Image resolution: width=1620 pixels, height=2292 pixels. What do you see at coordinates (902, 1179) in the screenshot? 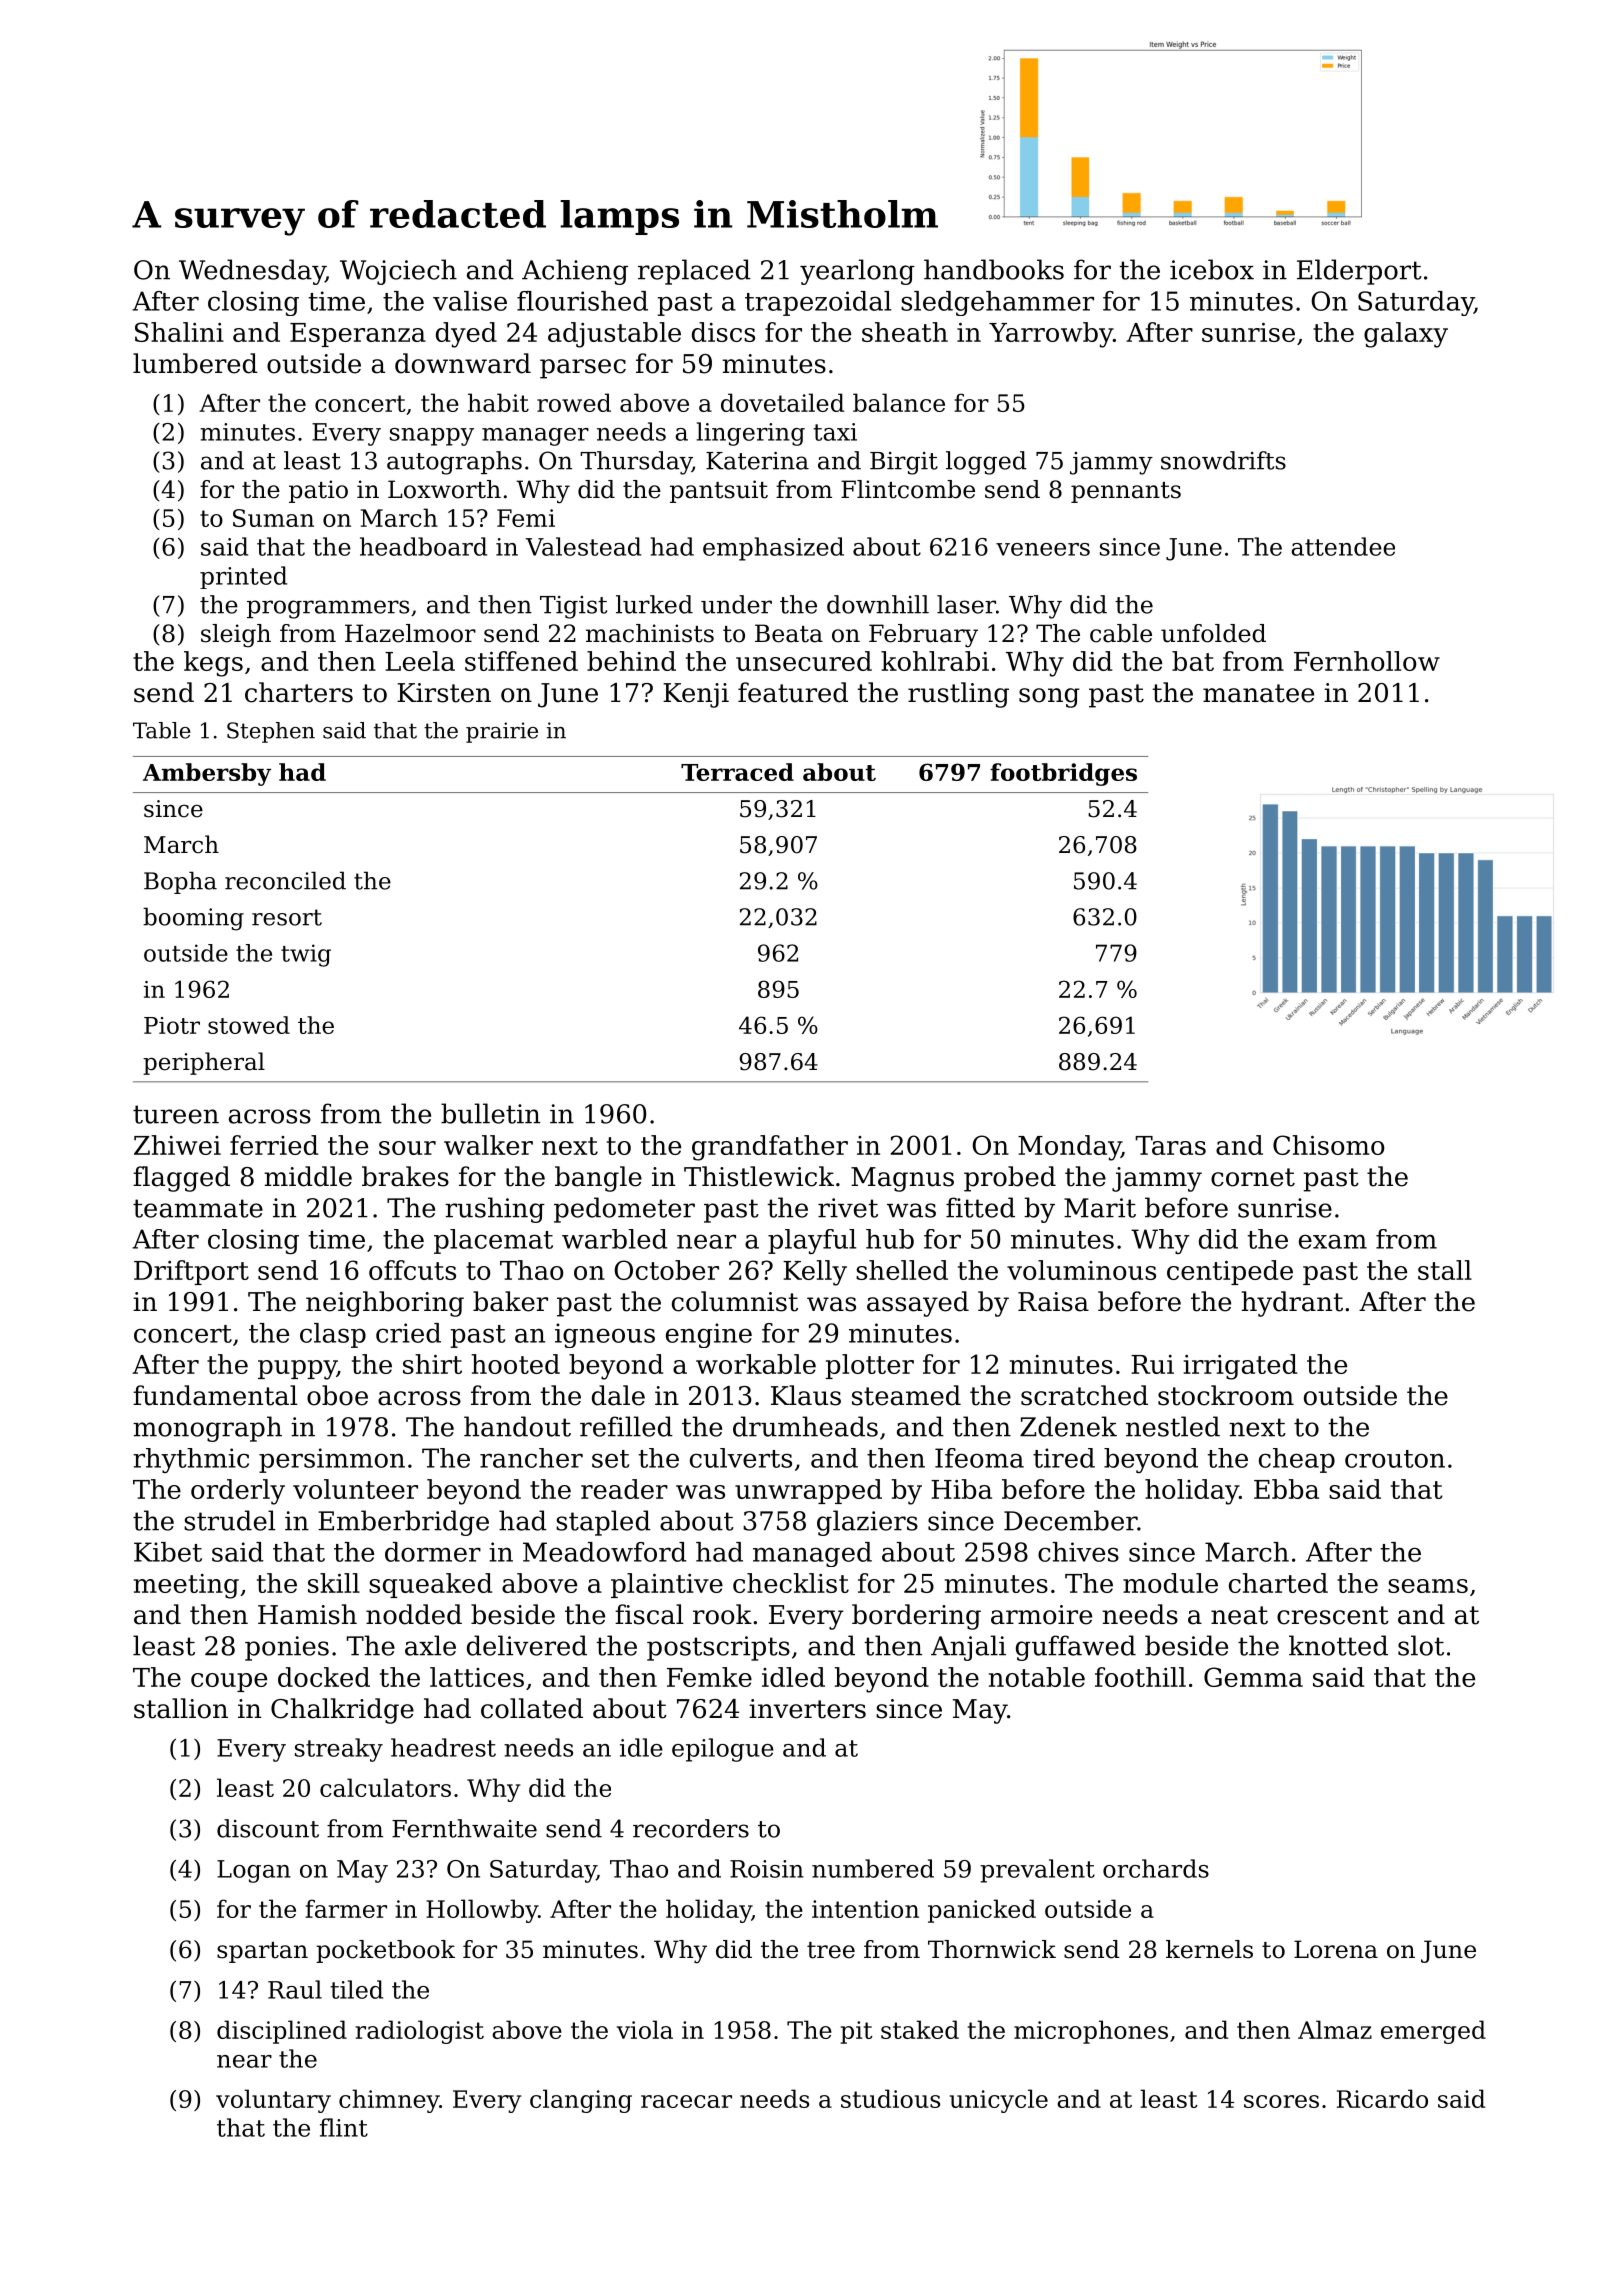
I see `Magnus` at bounding box center [902, 1179].
